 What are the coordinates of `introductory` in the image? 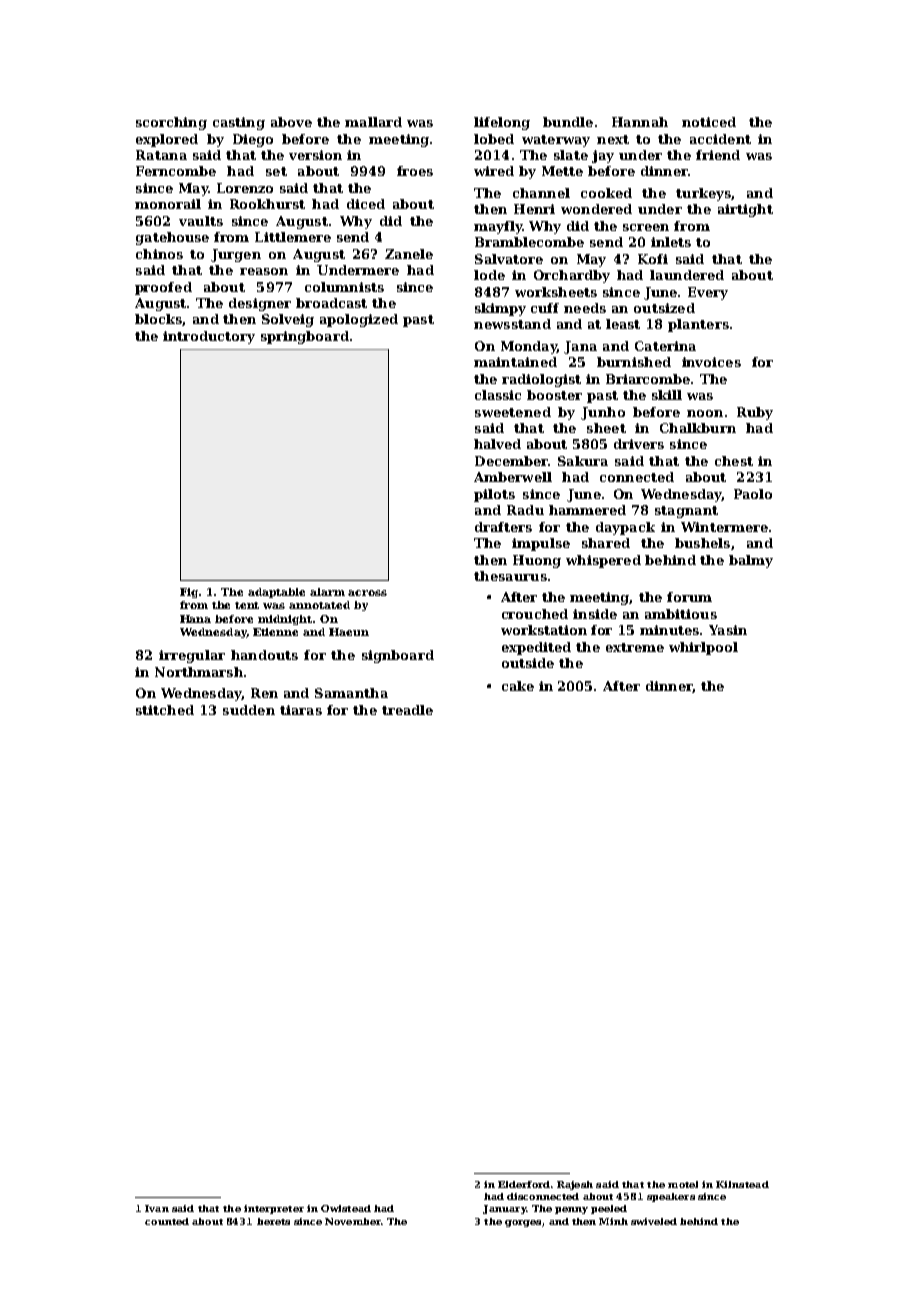 It's located at (209, 337).
